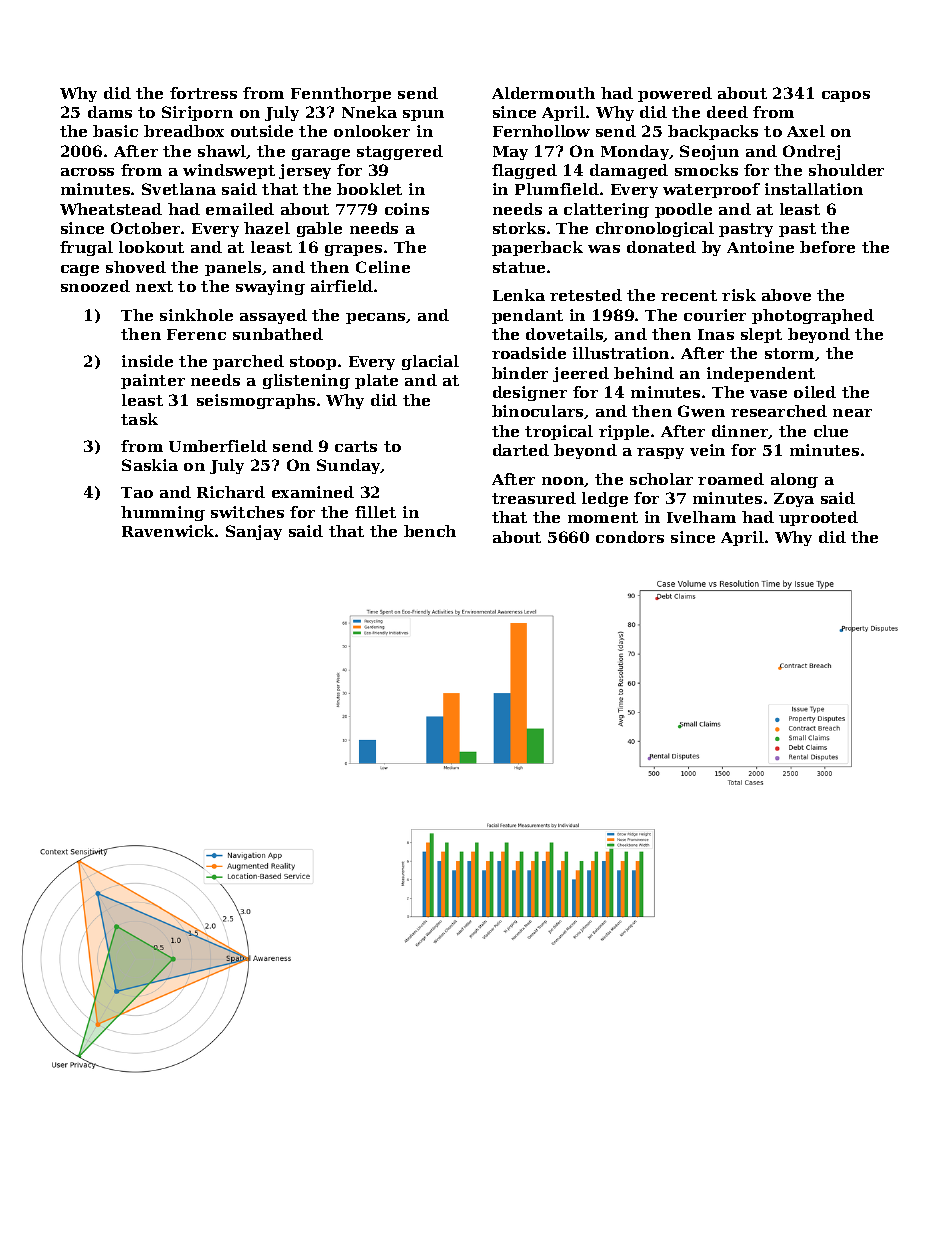  Describe the element at coordinates (537, 411) in the document. I see `binoculars` at that location.
